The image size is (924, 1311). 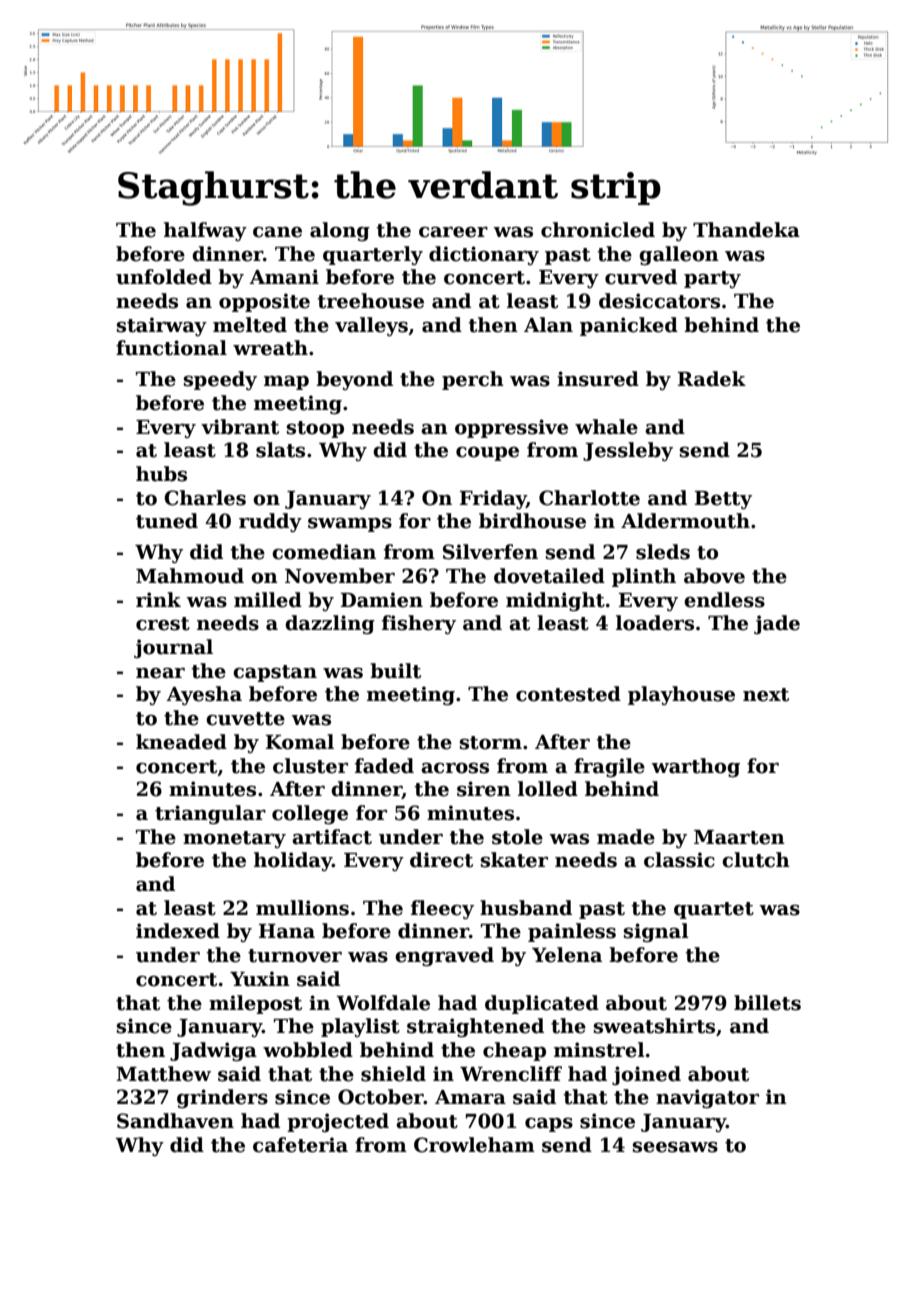 What do you see at coordinates (589, 498) in the screenshot?
I see `Charlotte` at bounding box center [589, 498].
